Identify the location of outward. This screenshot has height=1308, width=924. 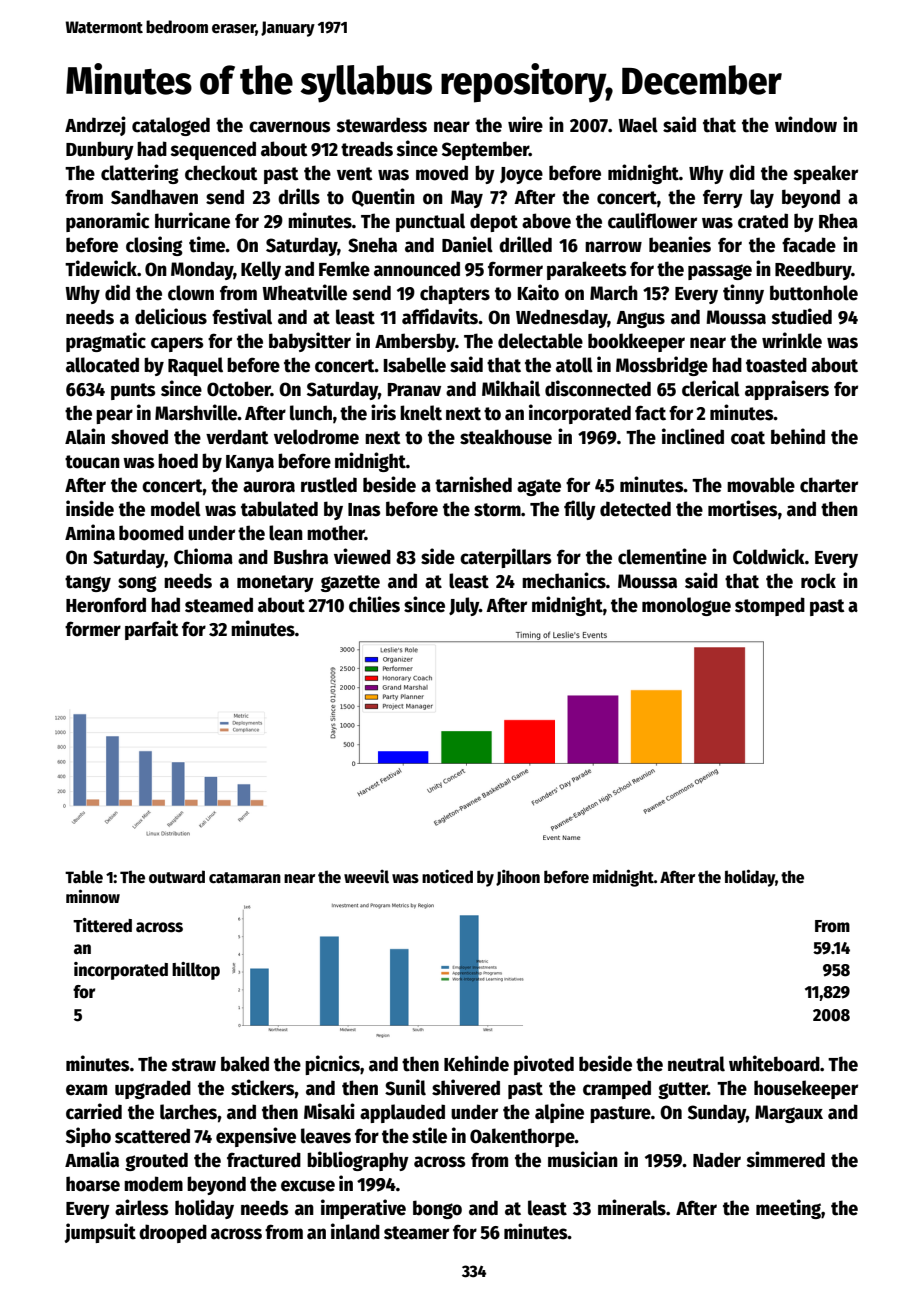
(177, 876).
